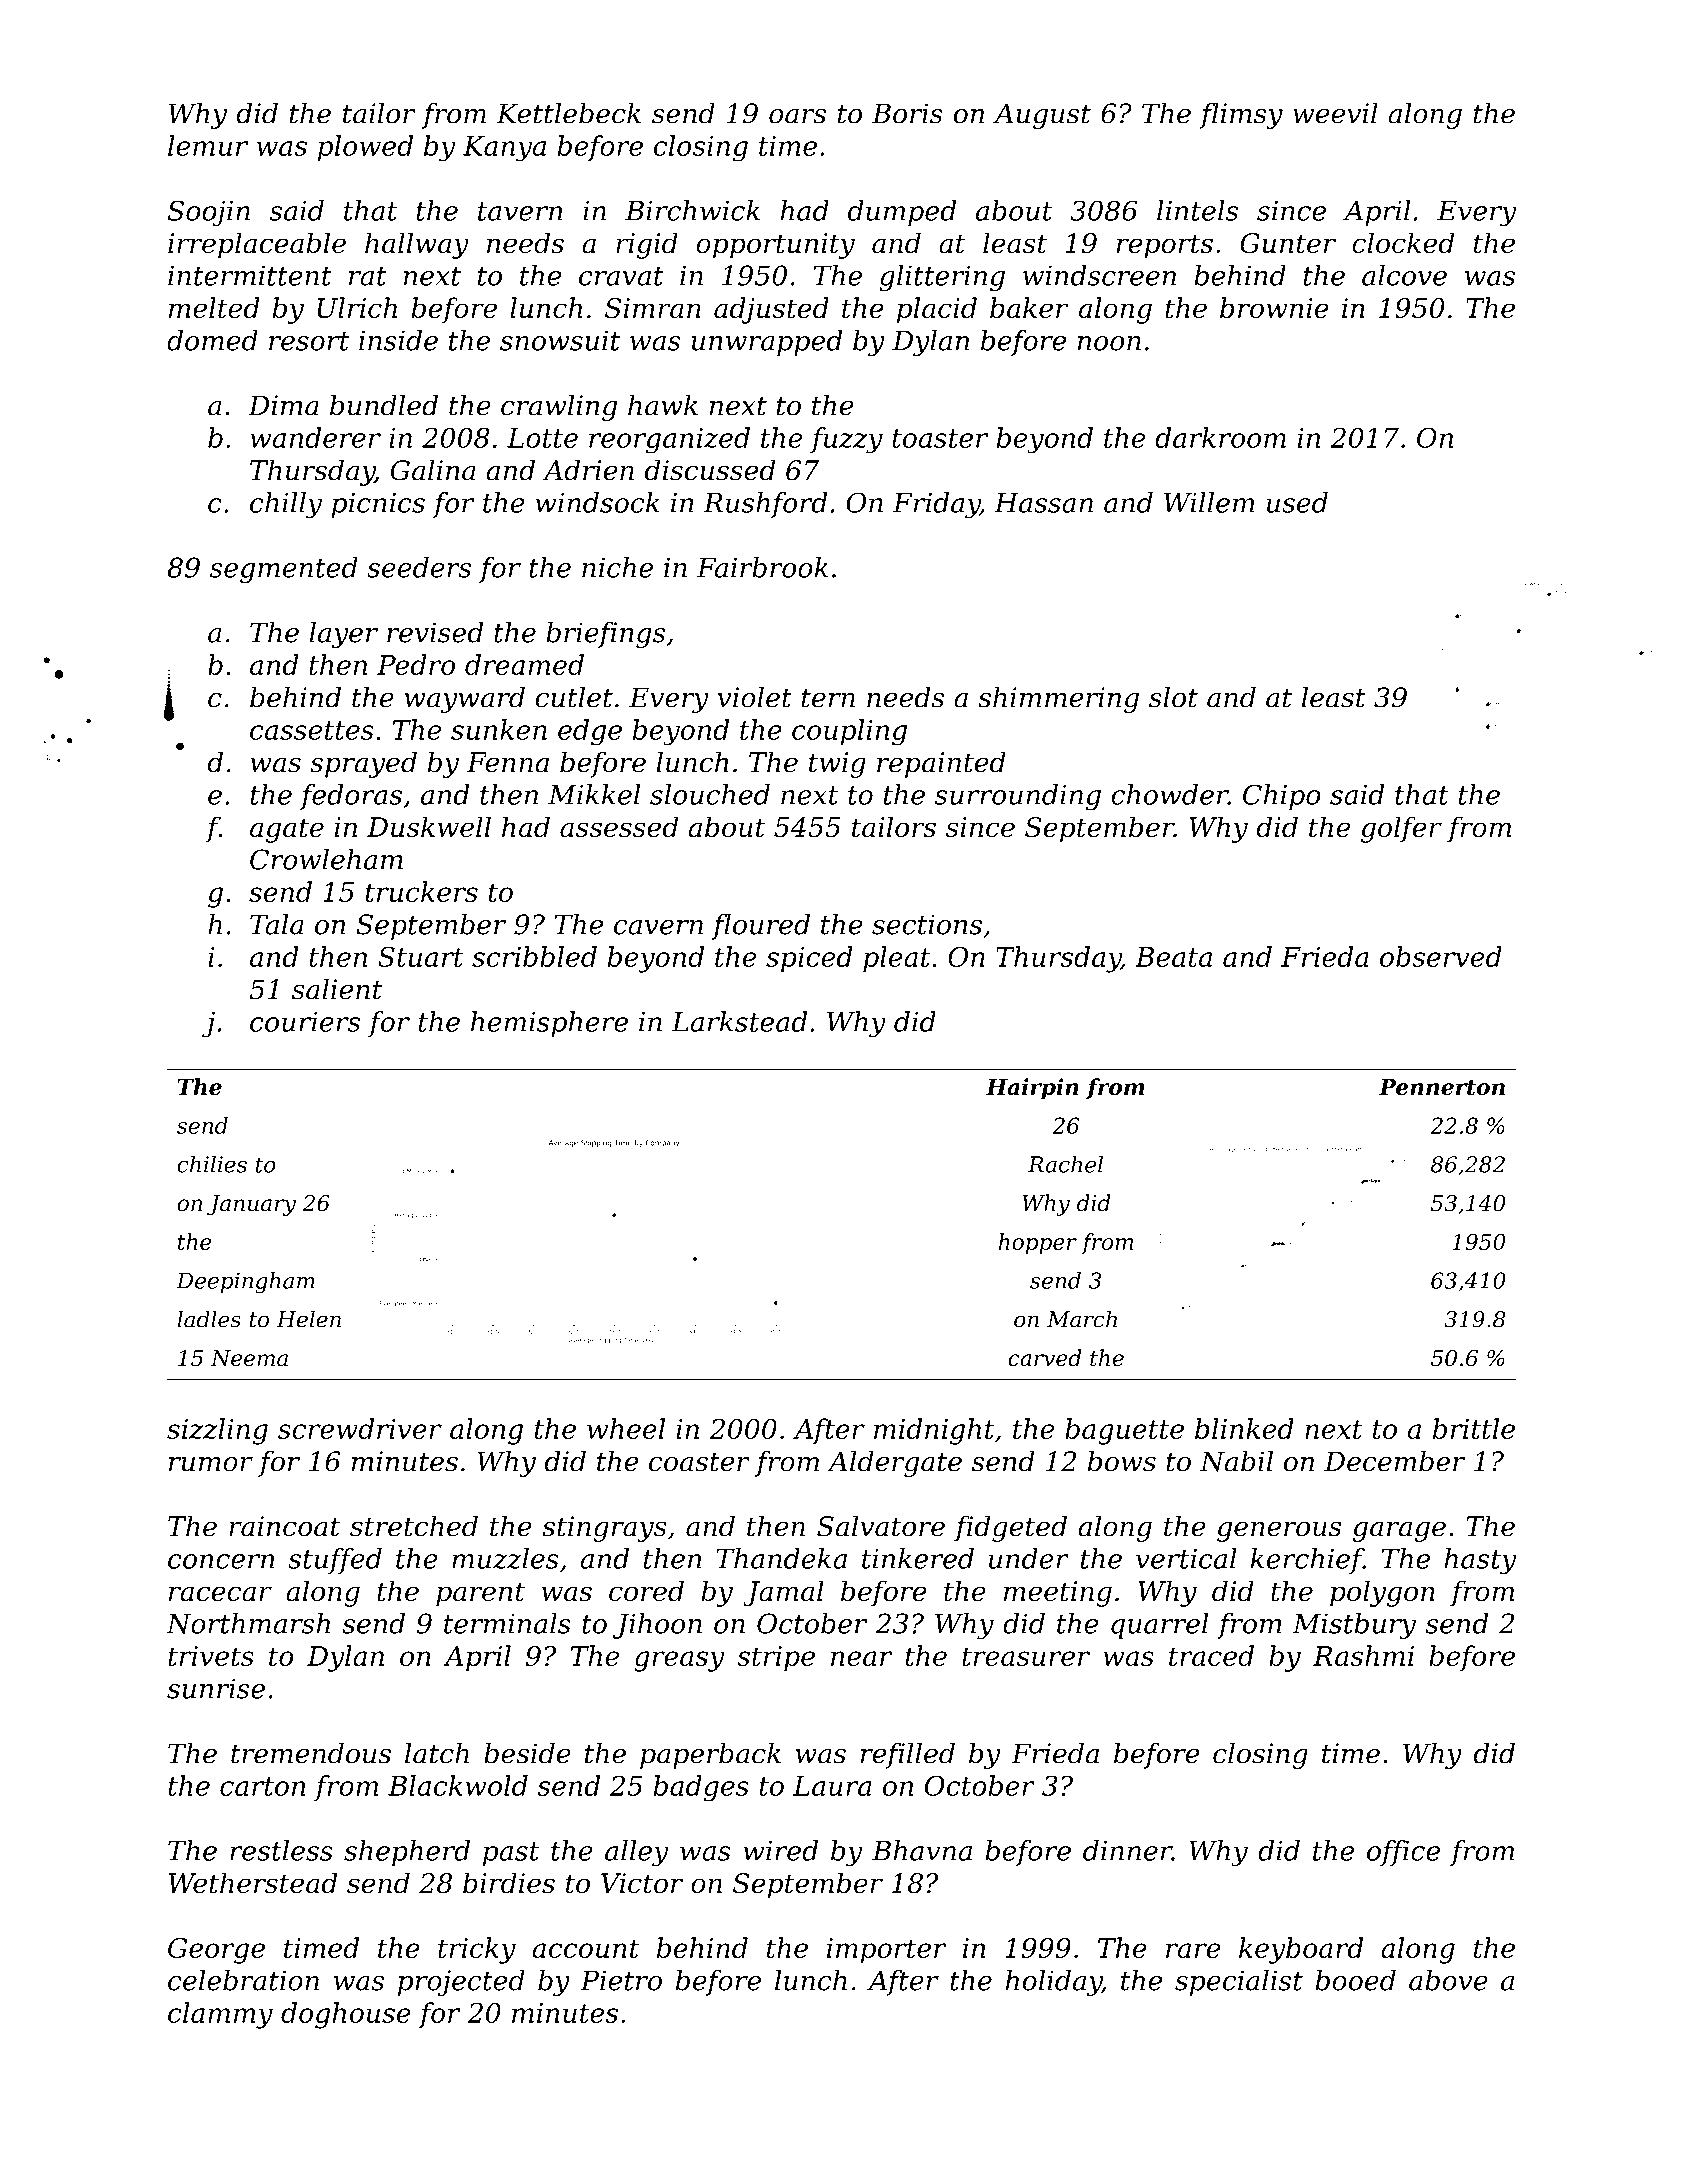 The image size is (1683, 2178). I want to click on Pietro, so click(621, 1980).
